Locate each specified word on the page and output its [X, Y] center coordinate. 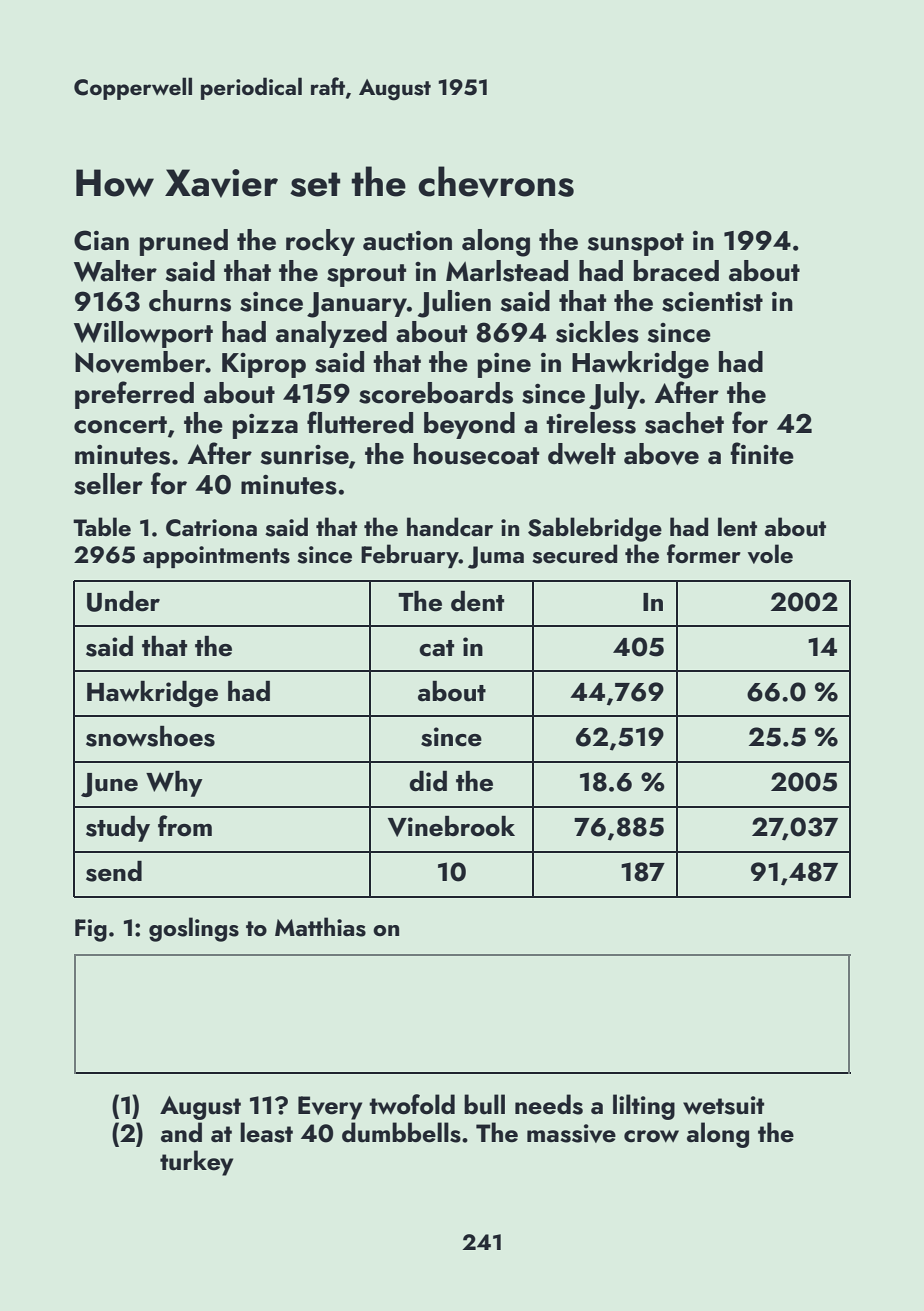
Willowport [143, 334]
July [614, 396]
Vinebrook [451, 826]
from [185, 826]
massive [571, 1133]
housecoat [476, 454]
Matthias [320, 927]
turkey [196, 1163]
